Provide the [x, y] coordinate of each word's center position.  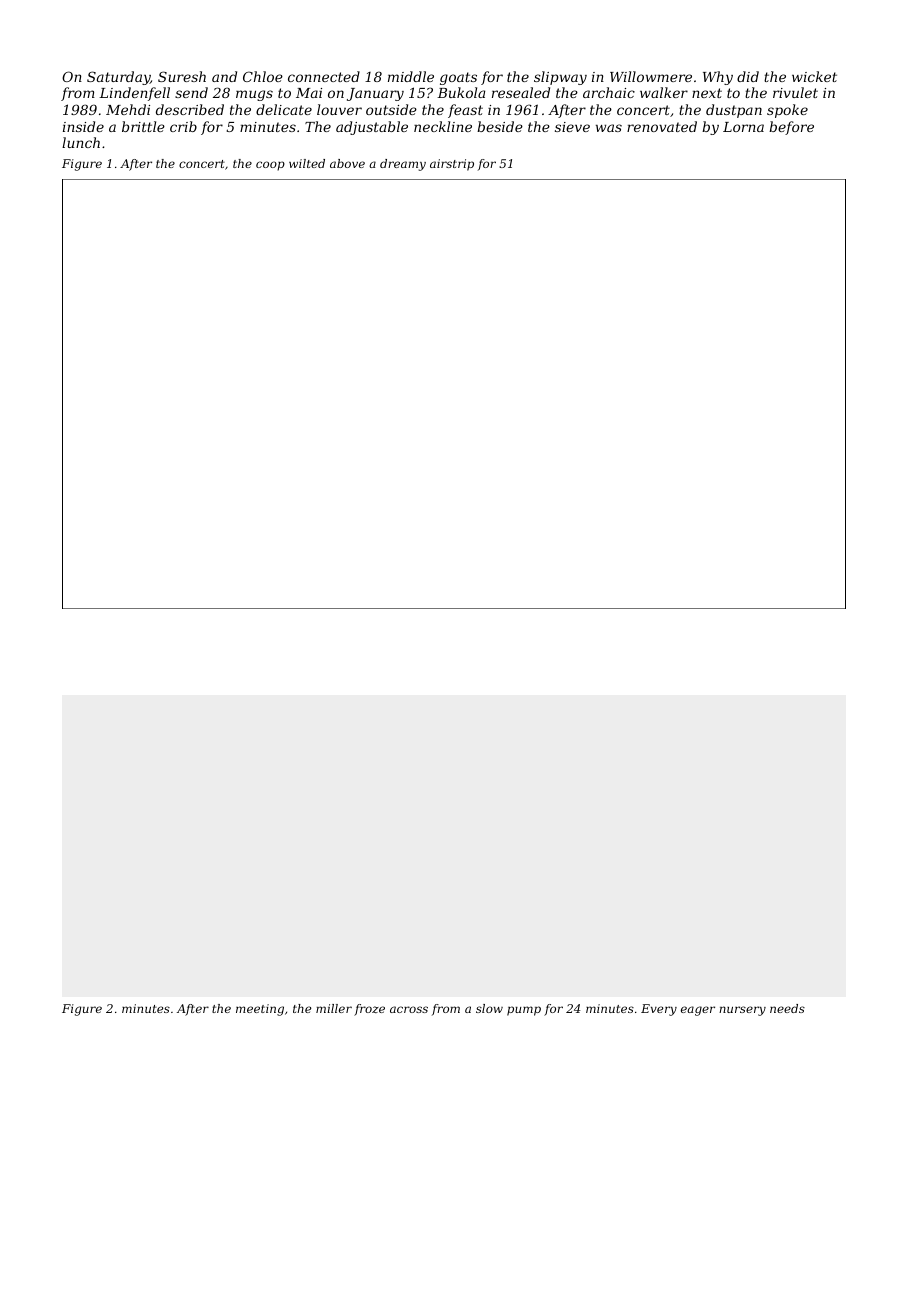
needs [787, 1008]
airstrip [452, 165]
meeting [260, 1010]
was [609, 128]
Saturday [118, 78]
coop [270, 166]
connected [324, 76]
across [409, 1009]
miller [334, 1008]
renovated [662, 126]
